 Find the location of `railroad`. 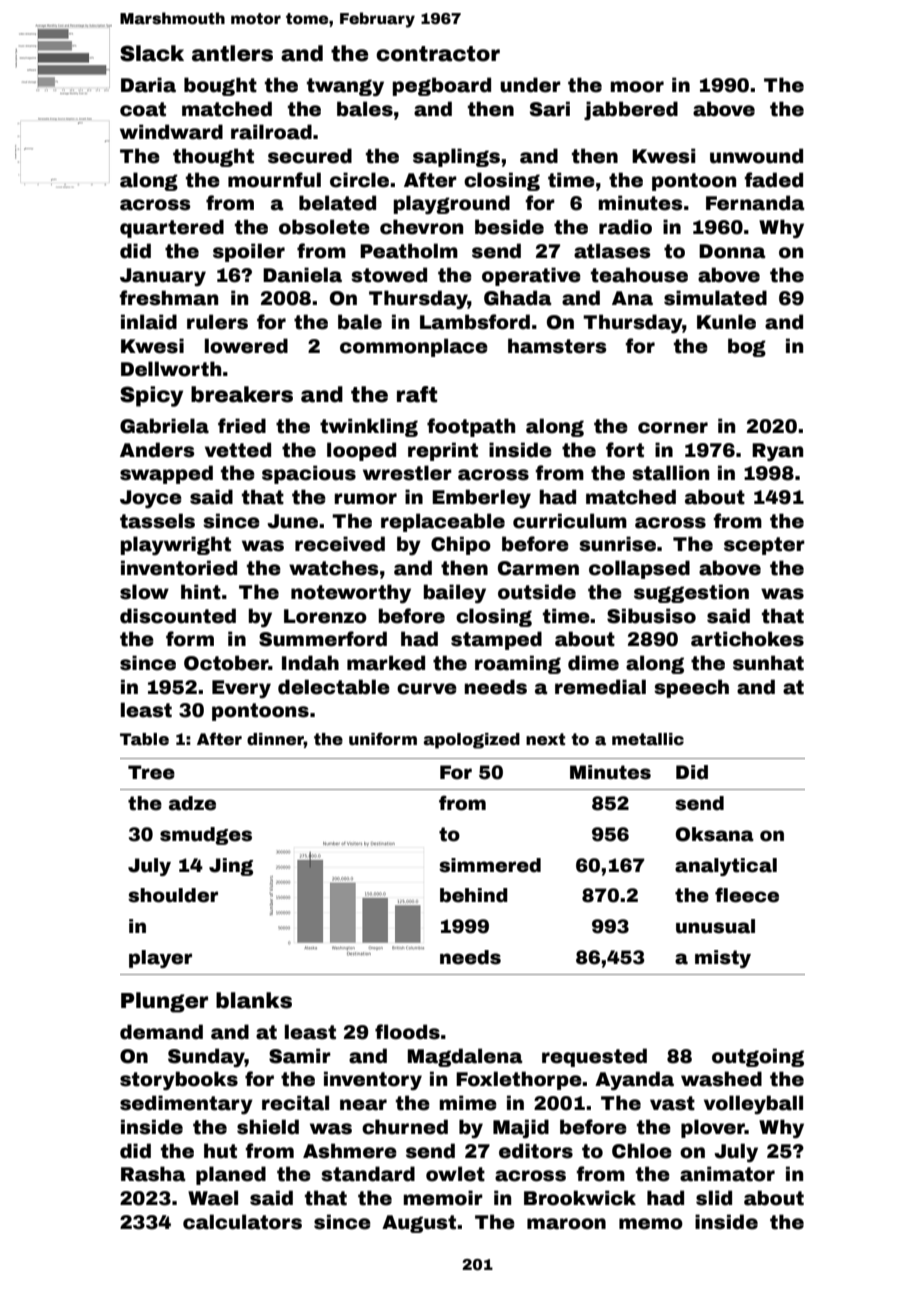

railroad is located at coordinates (271, 132).
